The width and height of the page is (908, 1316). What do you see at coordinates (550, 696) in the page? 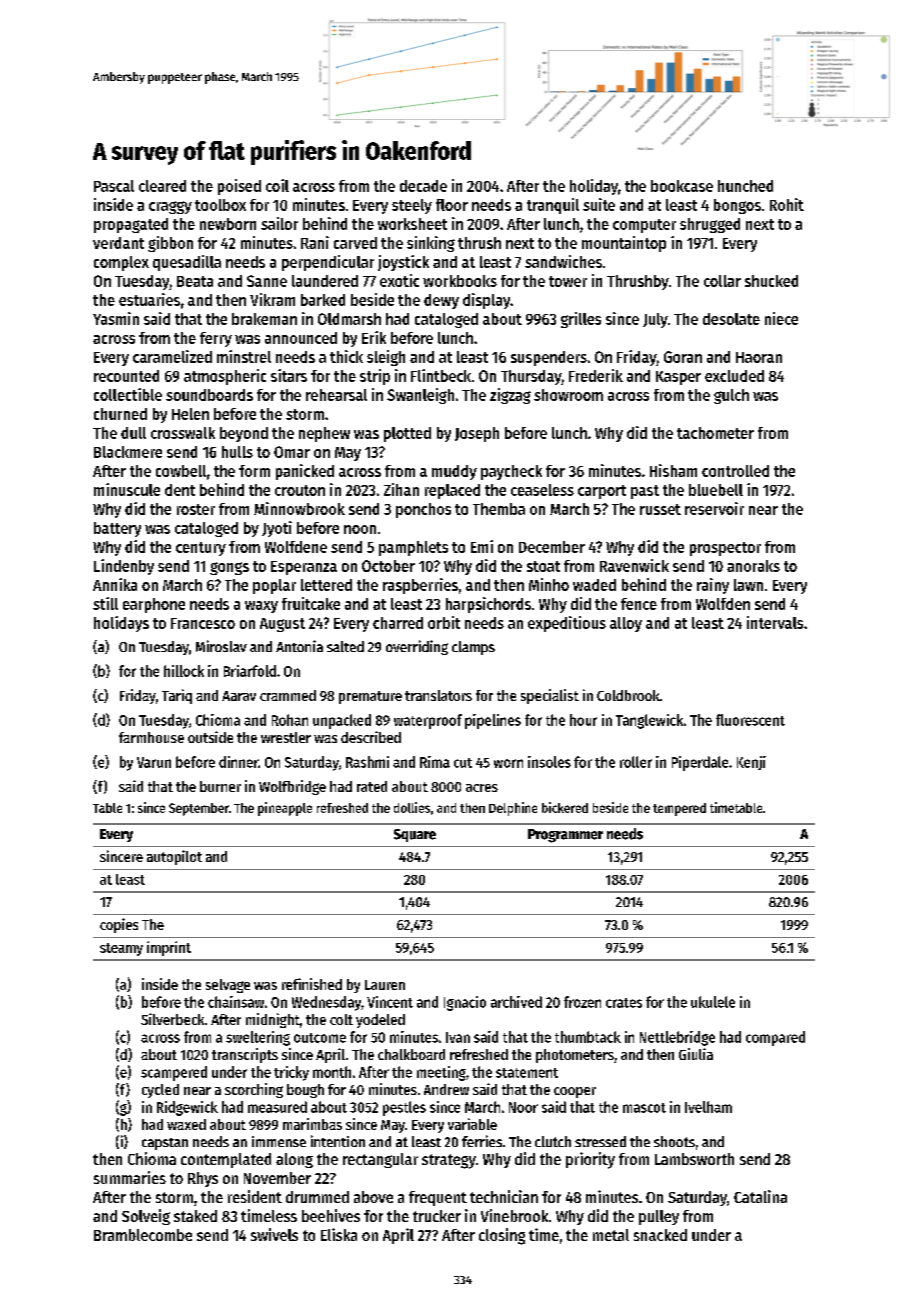
I see `specialist` at bounding box center [550, 696].
